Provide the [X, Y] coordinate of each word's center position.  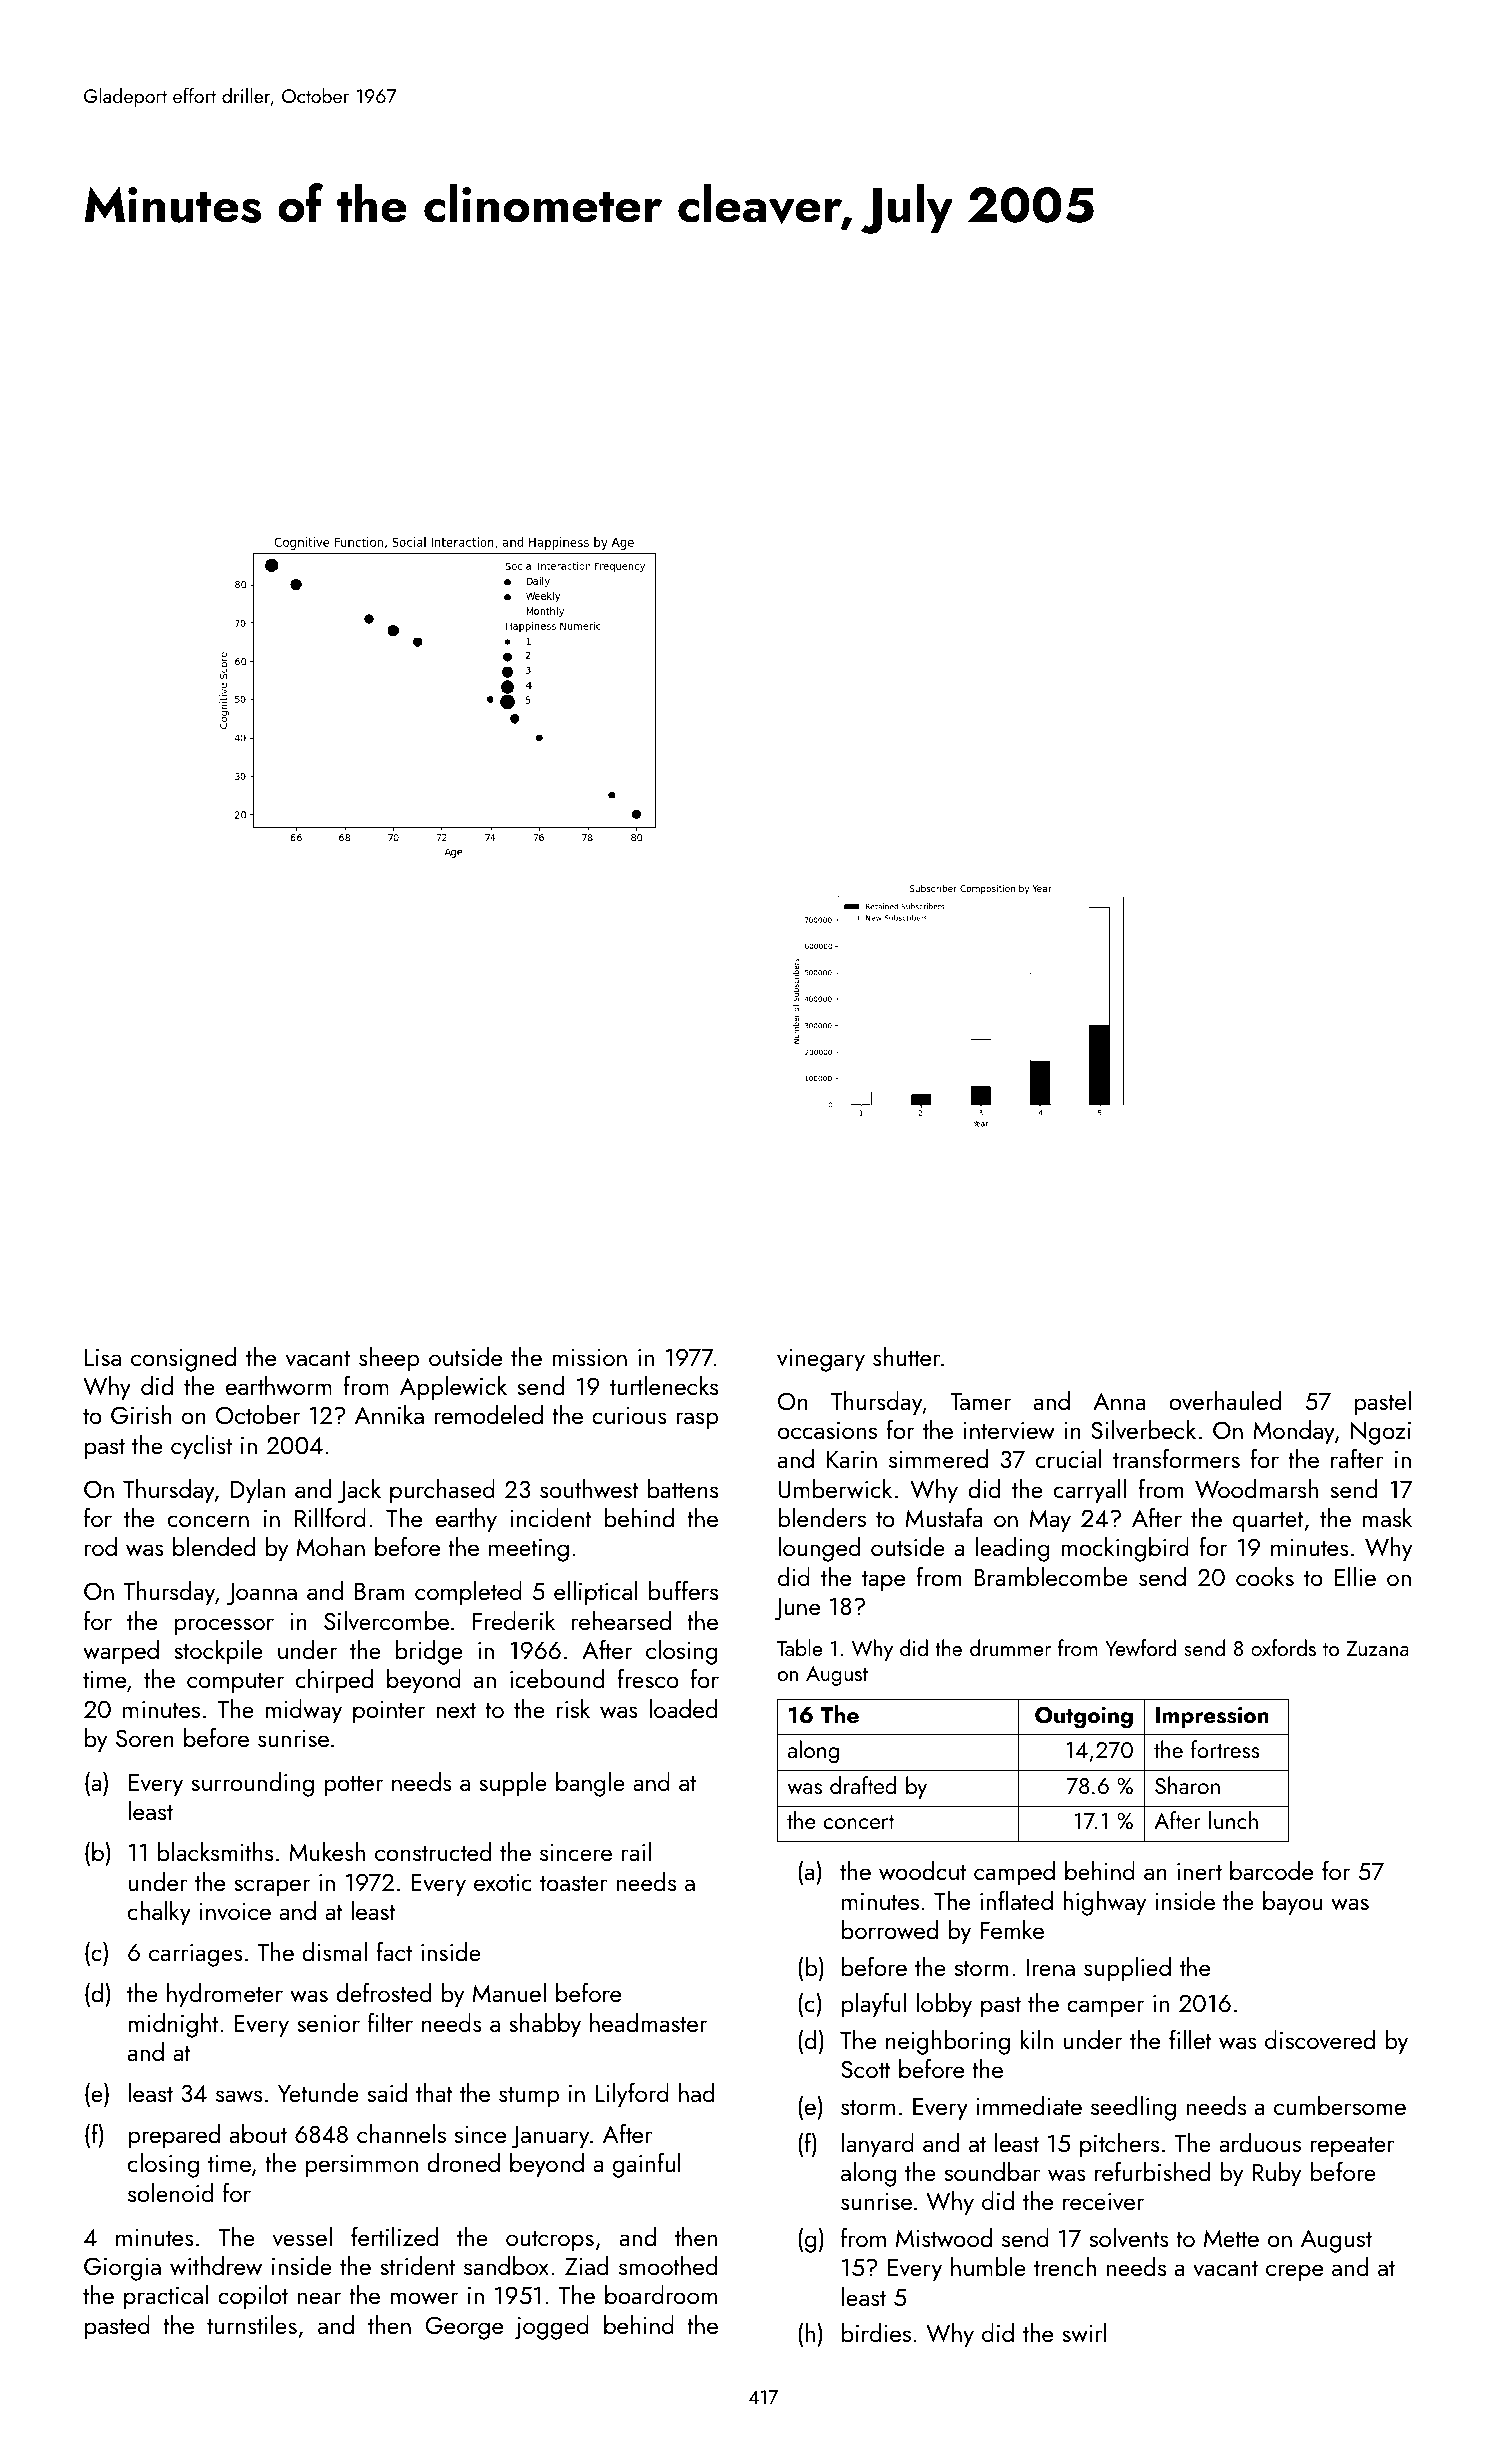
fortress [1225, 1749]
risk [573, 1708]
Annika [389, 1414]
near [319, 2298]
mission [589, 1357]
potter [353, 1786]
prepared [174, 2136]
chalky [159, 1913]
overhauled [1225, 1401]
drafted [863, 1785]
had [696, 2092]
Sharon [1187, 1785]
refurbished [1152, 2171]
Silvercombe [386, 1621]
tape [883, 1581]
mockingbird [1125, 1549]
